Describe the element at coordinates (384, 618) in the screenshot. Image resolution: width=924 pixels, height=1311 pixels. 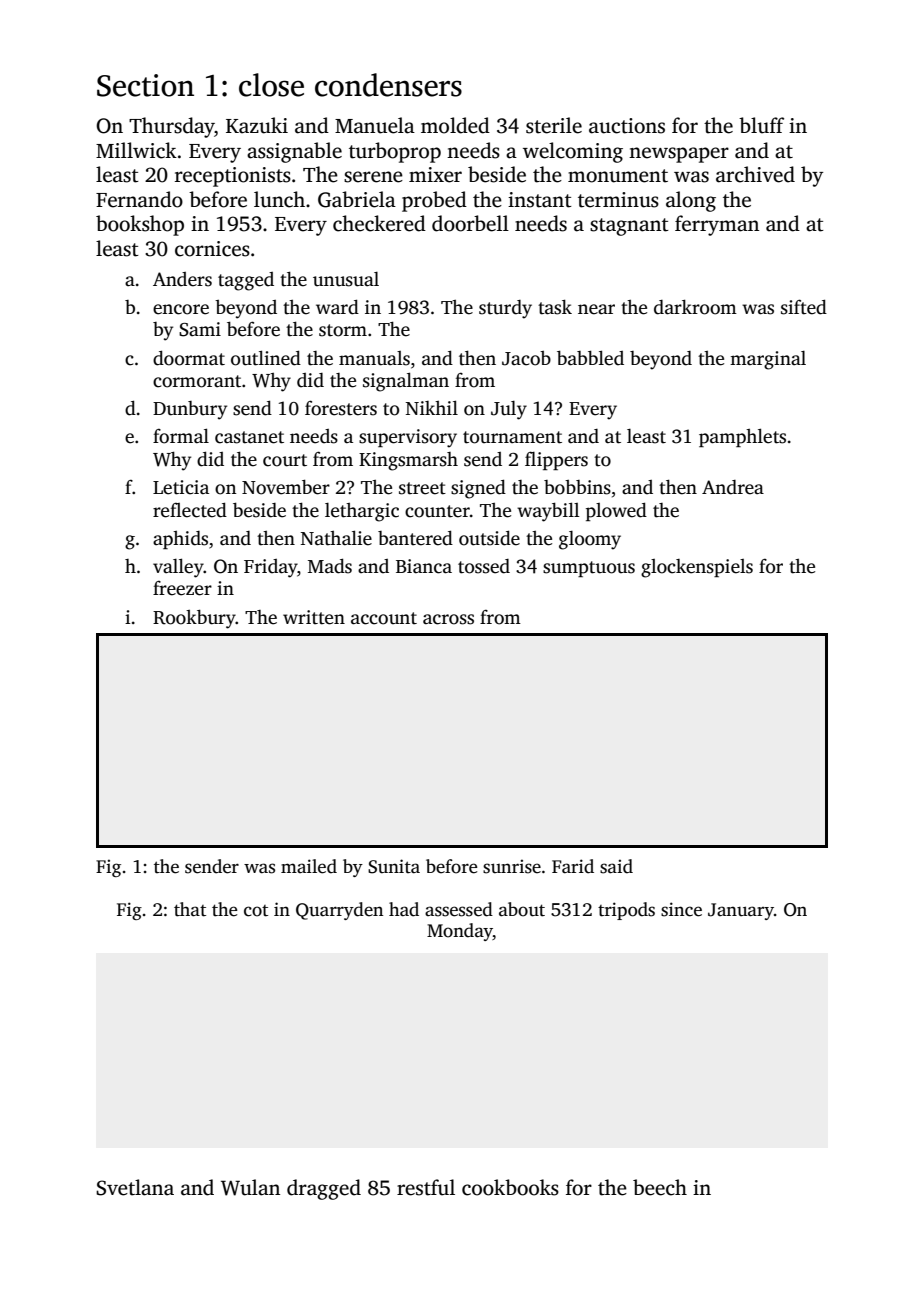
I see `account` at that location.
